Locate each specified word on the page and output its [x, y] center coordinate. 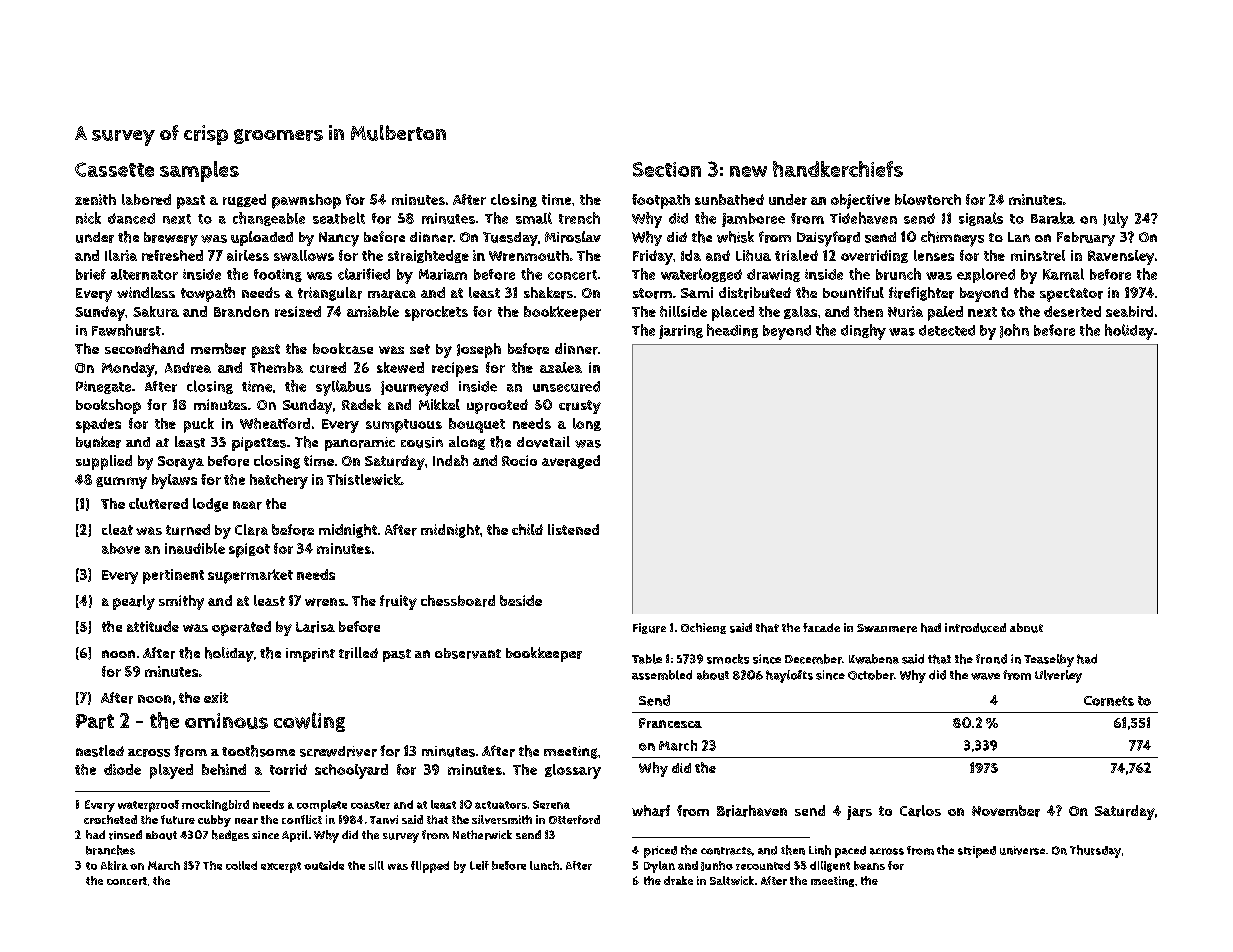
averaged [571, 462]
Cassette [114, 169]
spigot [249, 550]
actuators [501, 805]
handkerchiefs [838, 169]
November [1006, 811]
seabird [1129, 311]
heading [732, 331]
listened [573, 529]
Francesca [670, 723]
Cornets [1109, 701]
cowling [309, 722]
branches [110, 850]
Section [667, 169]
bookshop [108, 406]
